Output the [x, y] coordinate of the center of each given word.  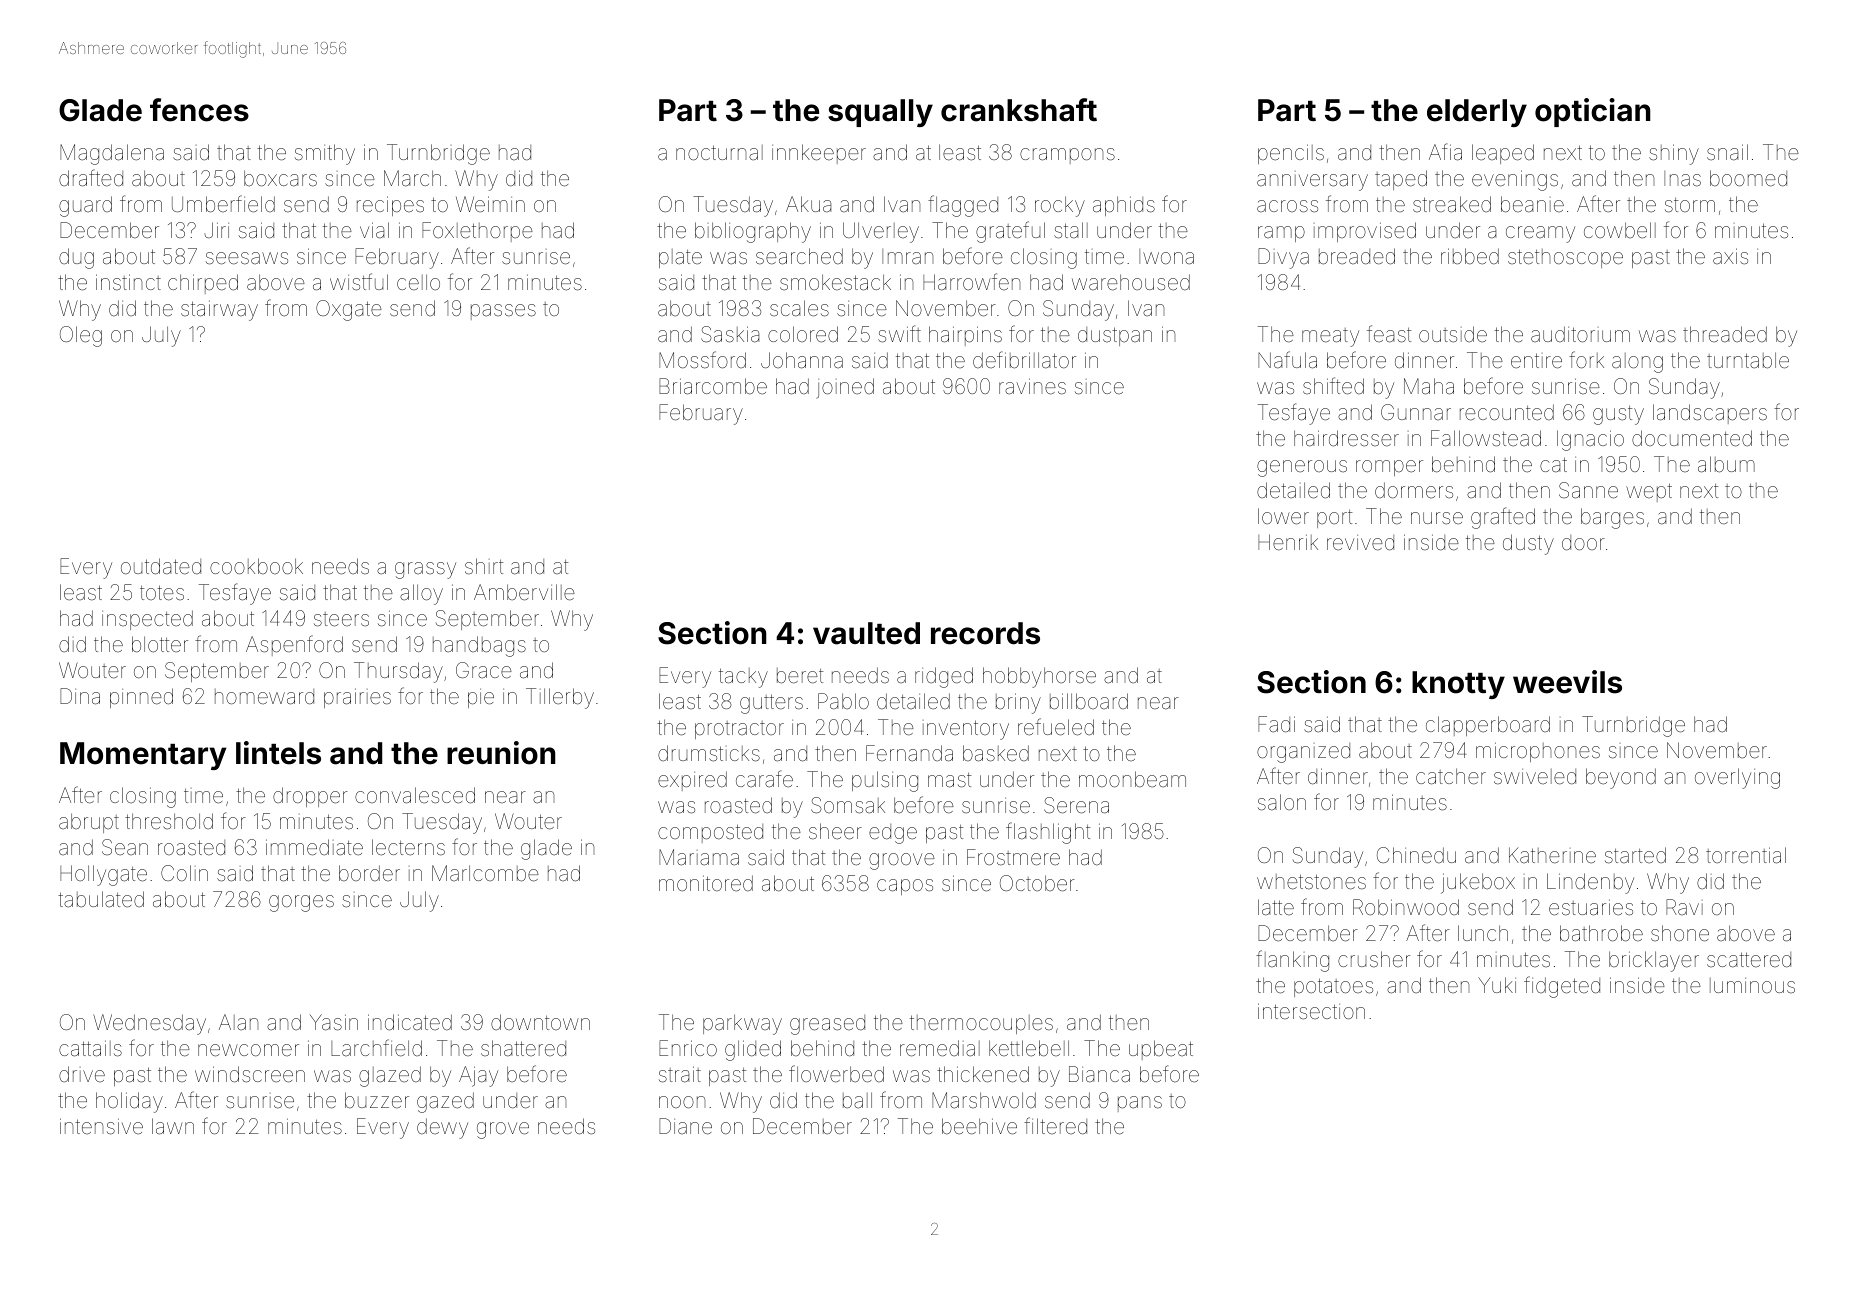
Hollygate [103, 875]
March [412, 178]
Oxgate [349, 310]
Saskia [730, 334]
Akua [808, 204]
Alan [238, 1022]
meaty [1330, 337]
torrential [1746, 855]
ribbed [1470, 256]
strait [680, 1074]
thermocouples [981, 1024]
